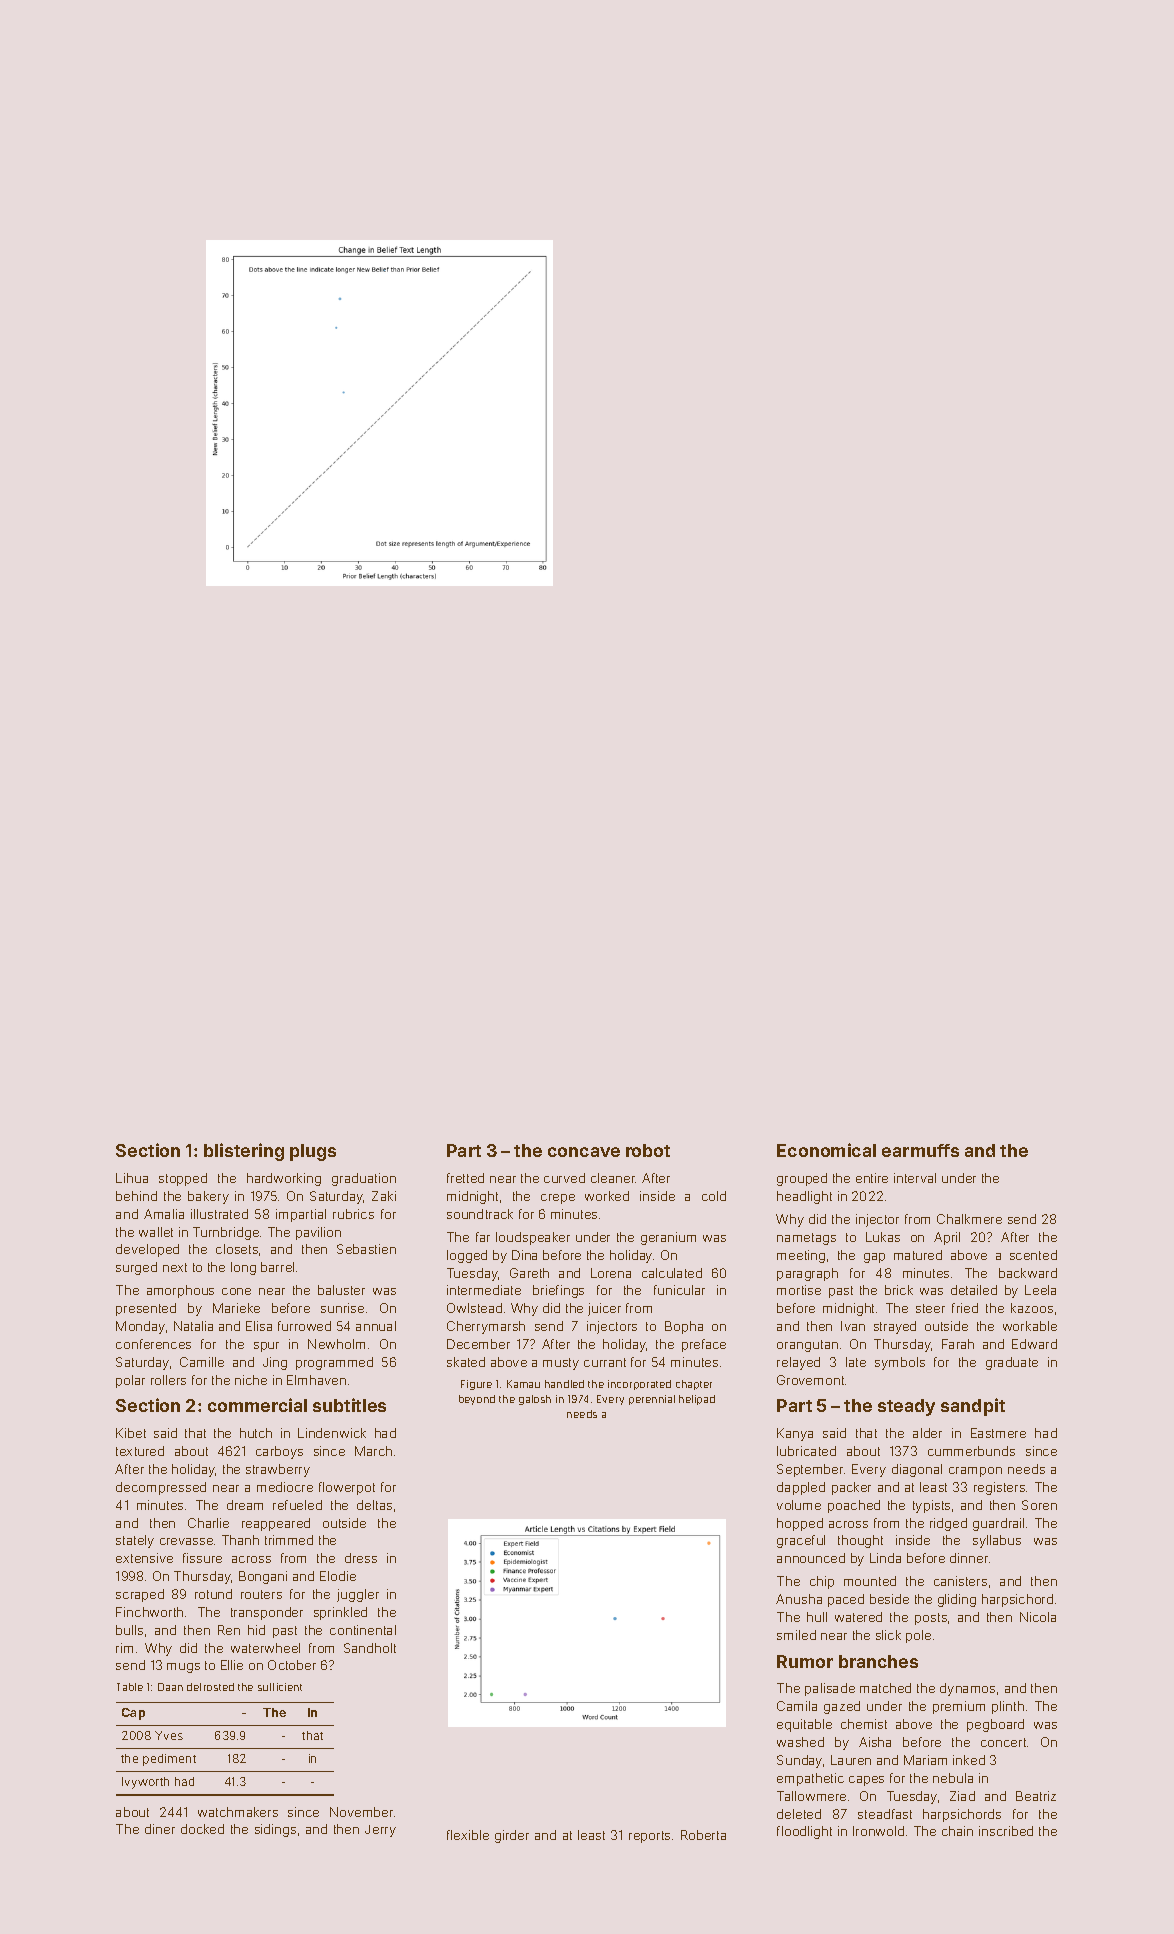 This document has height=1934, width=1174. Describe the element at coordinates (969, 1558) in the document. I see `dinner` at that location.
